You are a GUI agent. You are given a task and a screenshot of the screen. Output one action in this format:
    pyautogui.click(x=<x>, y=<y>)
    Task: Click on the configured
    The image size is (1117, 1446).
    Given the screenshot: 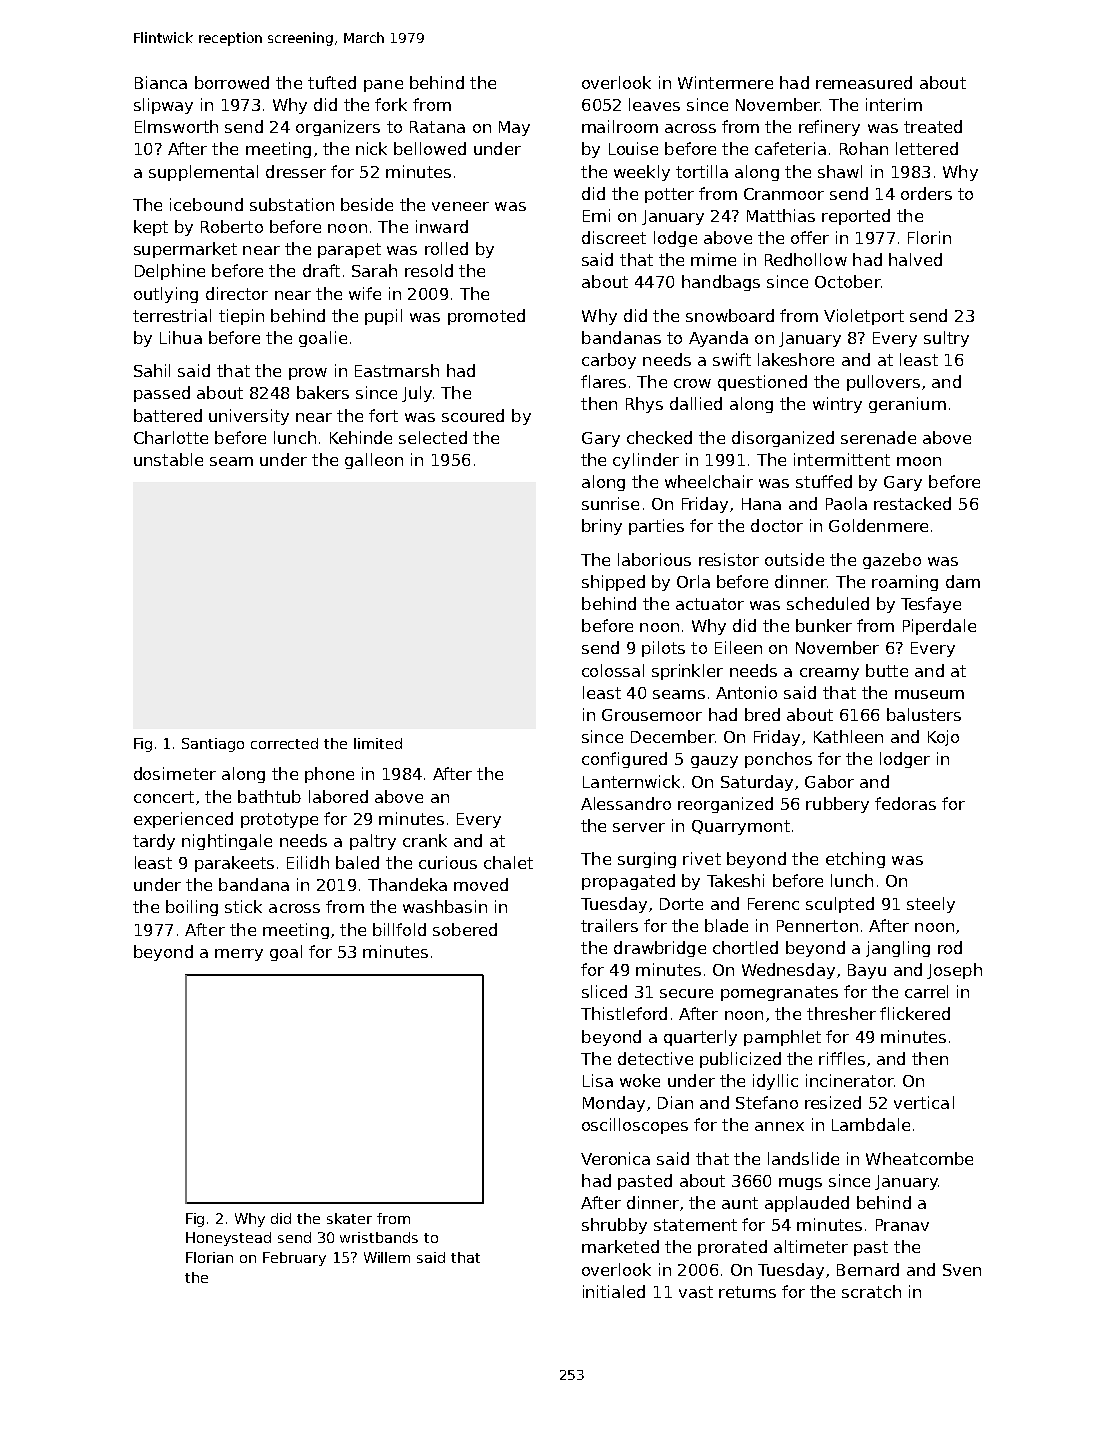 What is the action you would take?
    pyautogui.click(x=624, y=760)
